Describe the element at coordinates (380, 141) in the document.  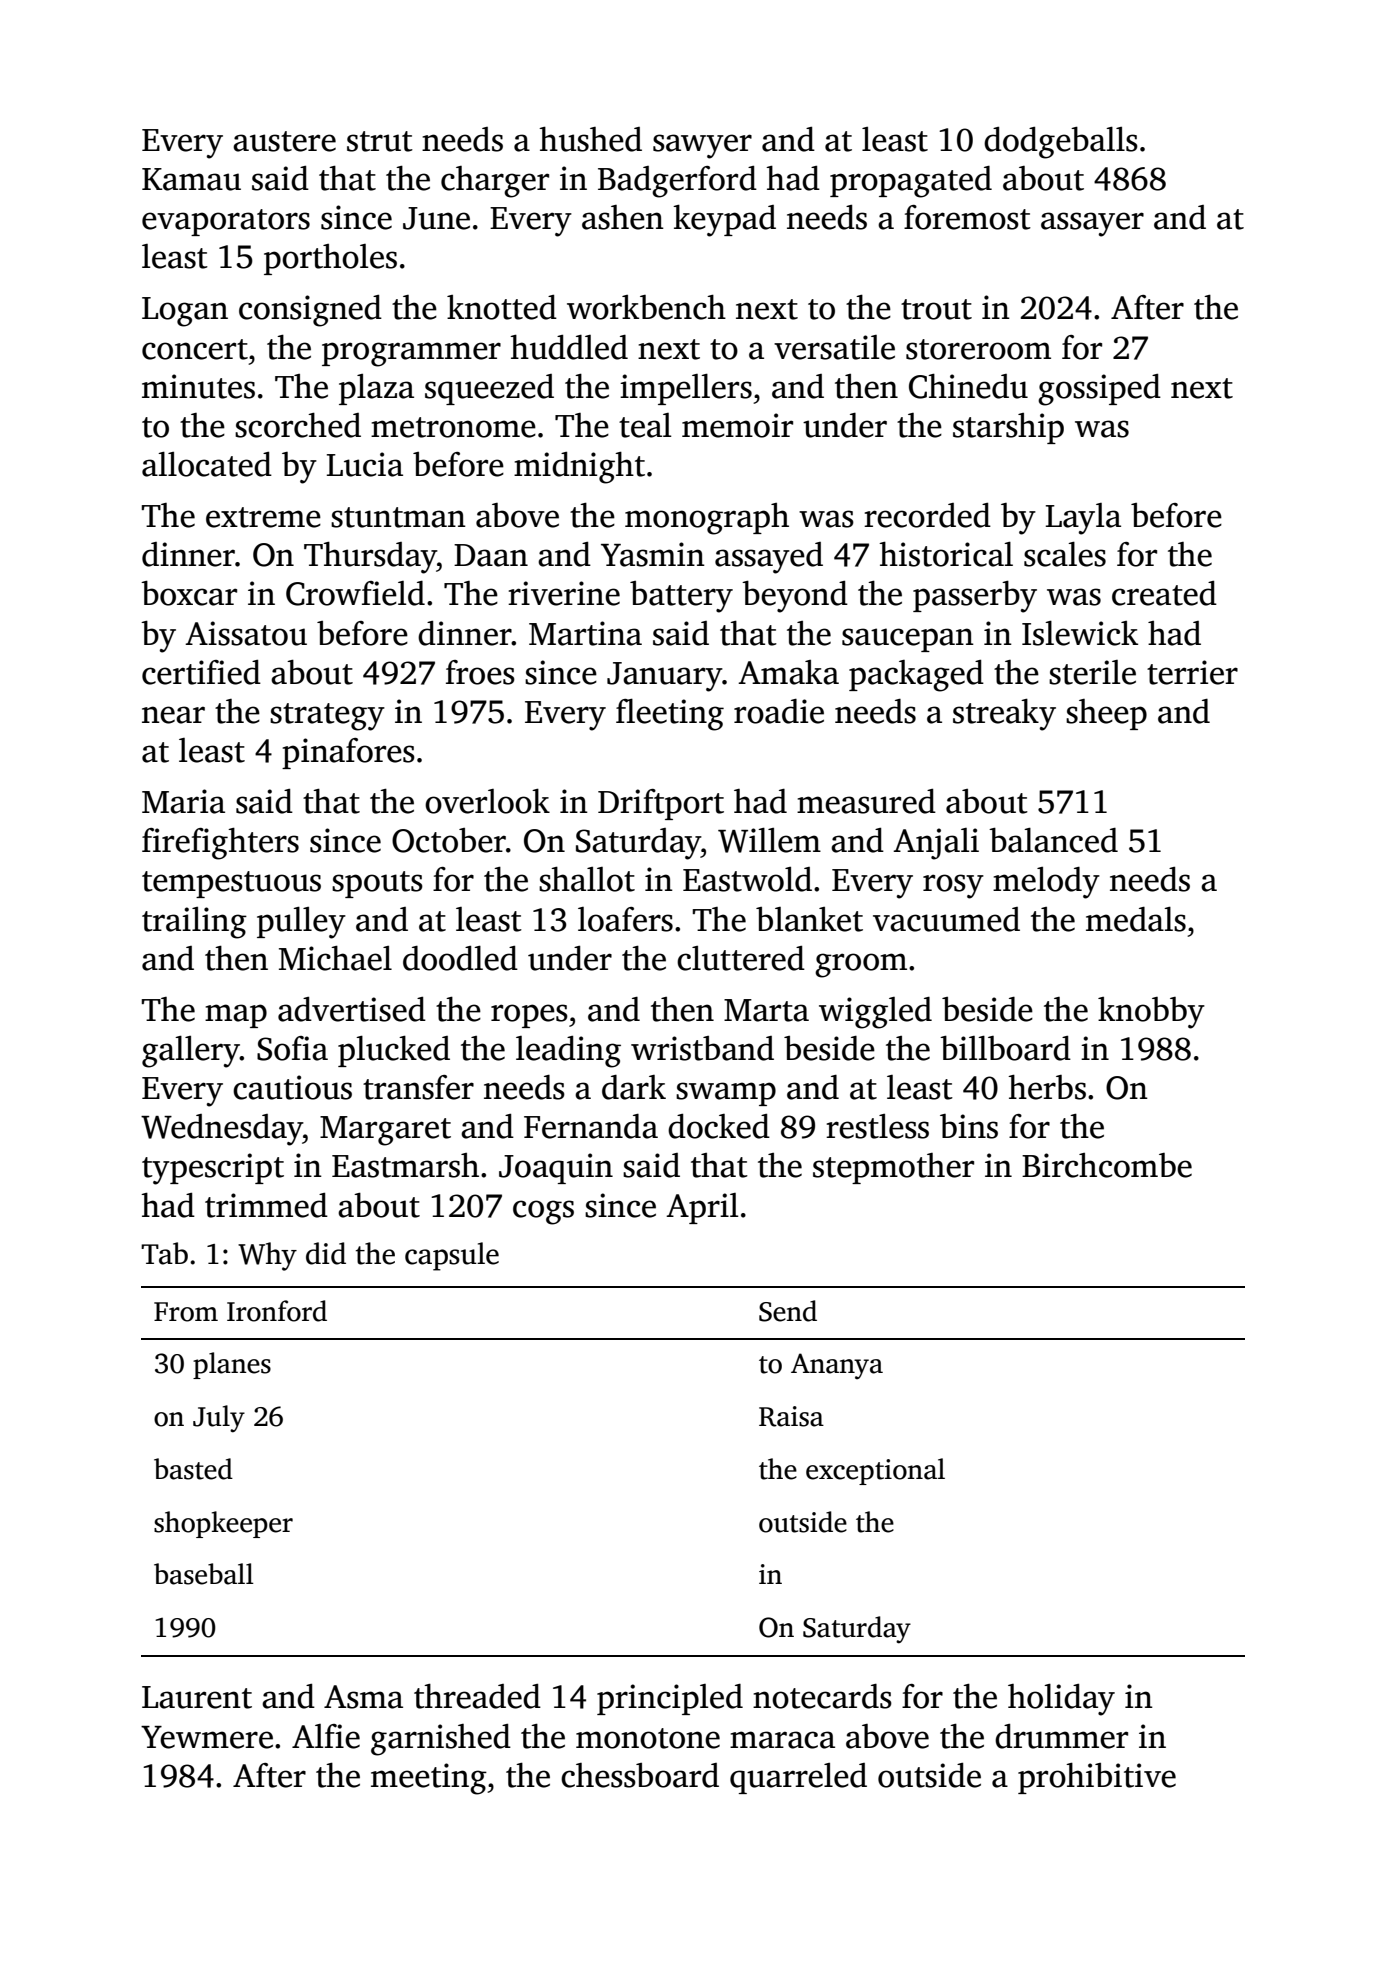
I see `strut` at that location.
